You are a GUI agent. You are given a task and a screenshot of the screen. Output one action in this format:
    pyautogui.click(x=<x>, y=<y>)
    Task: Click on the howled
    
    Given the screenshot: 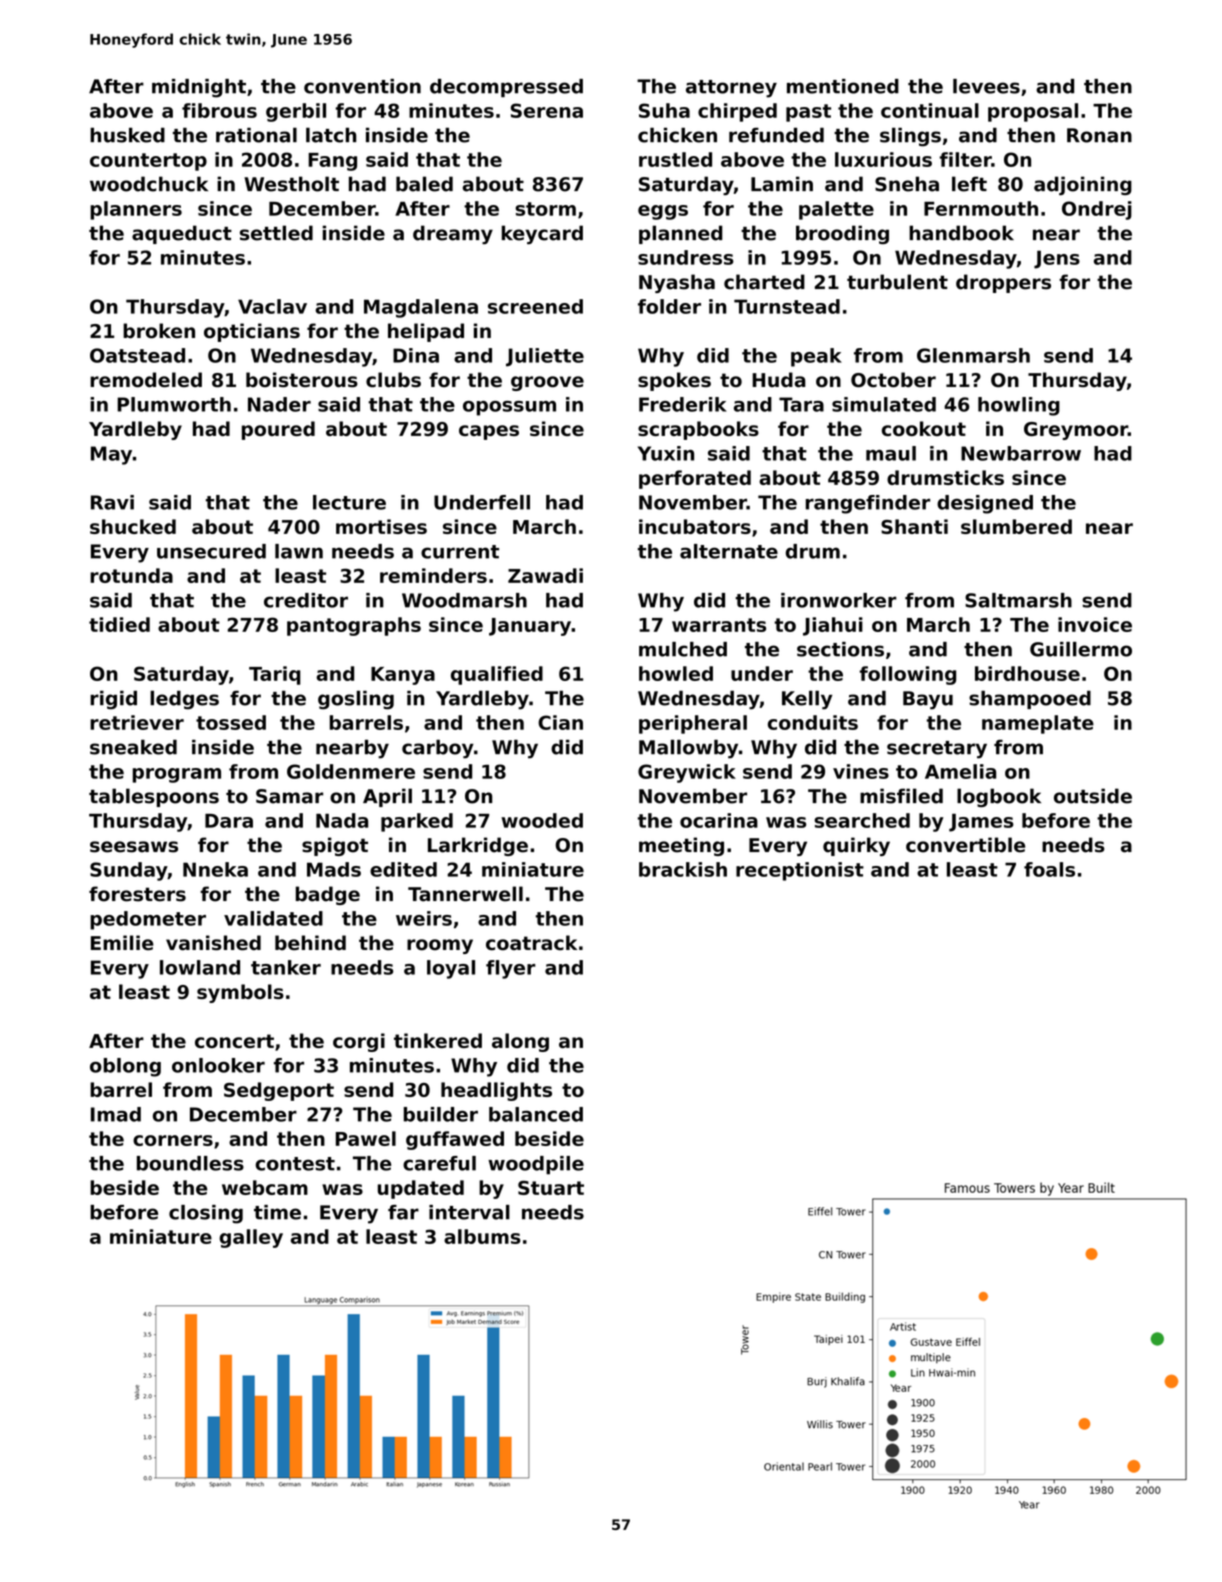 What is the action you would take?
    pyautogui.click(x=676, y=673)
